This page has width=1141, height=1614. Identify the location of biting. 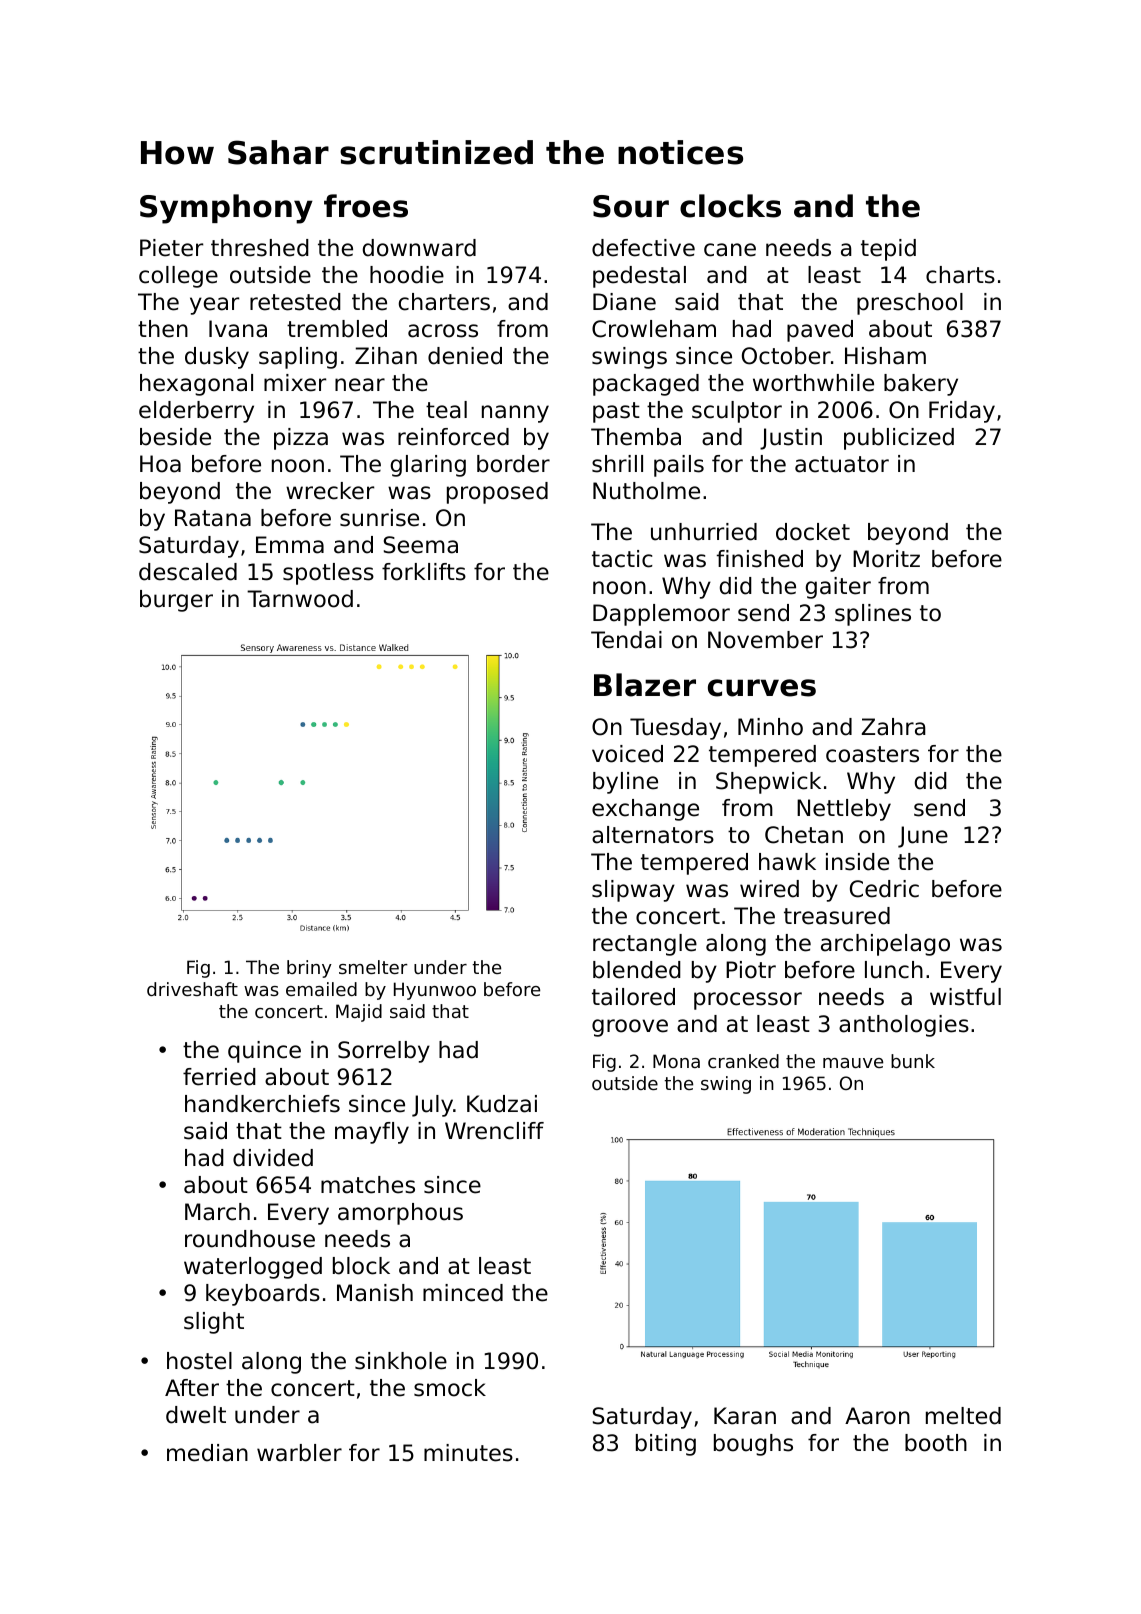
(666, 1445).
